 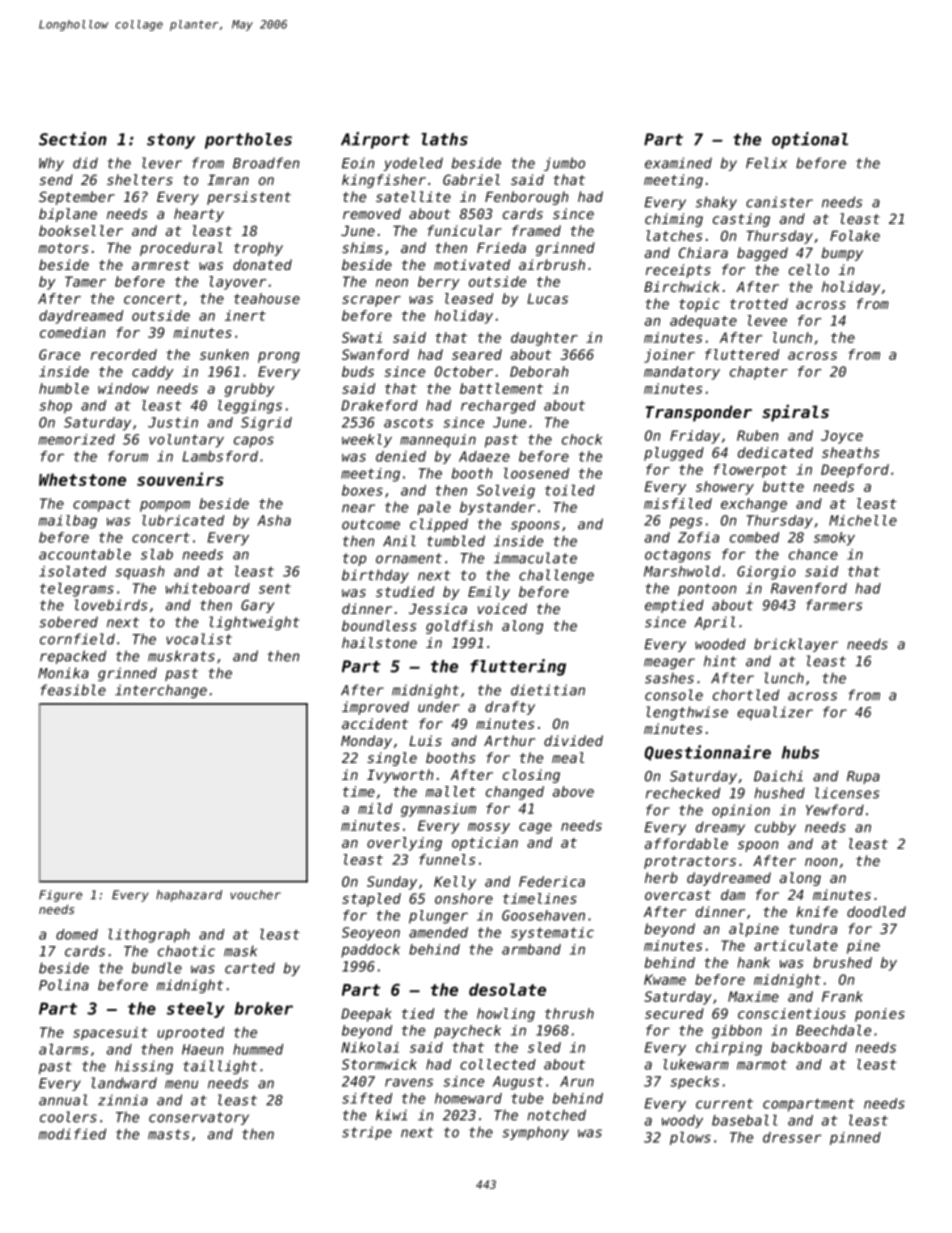 I want to click on Deepak, so click(x=366, y=1015).
